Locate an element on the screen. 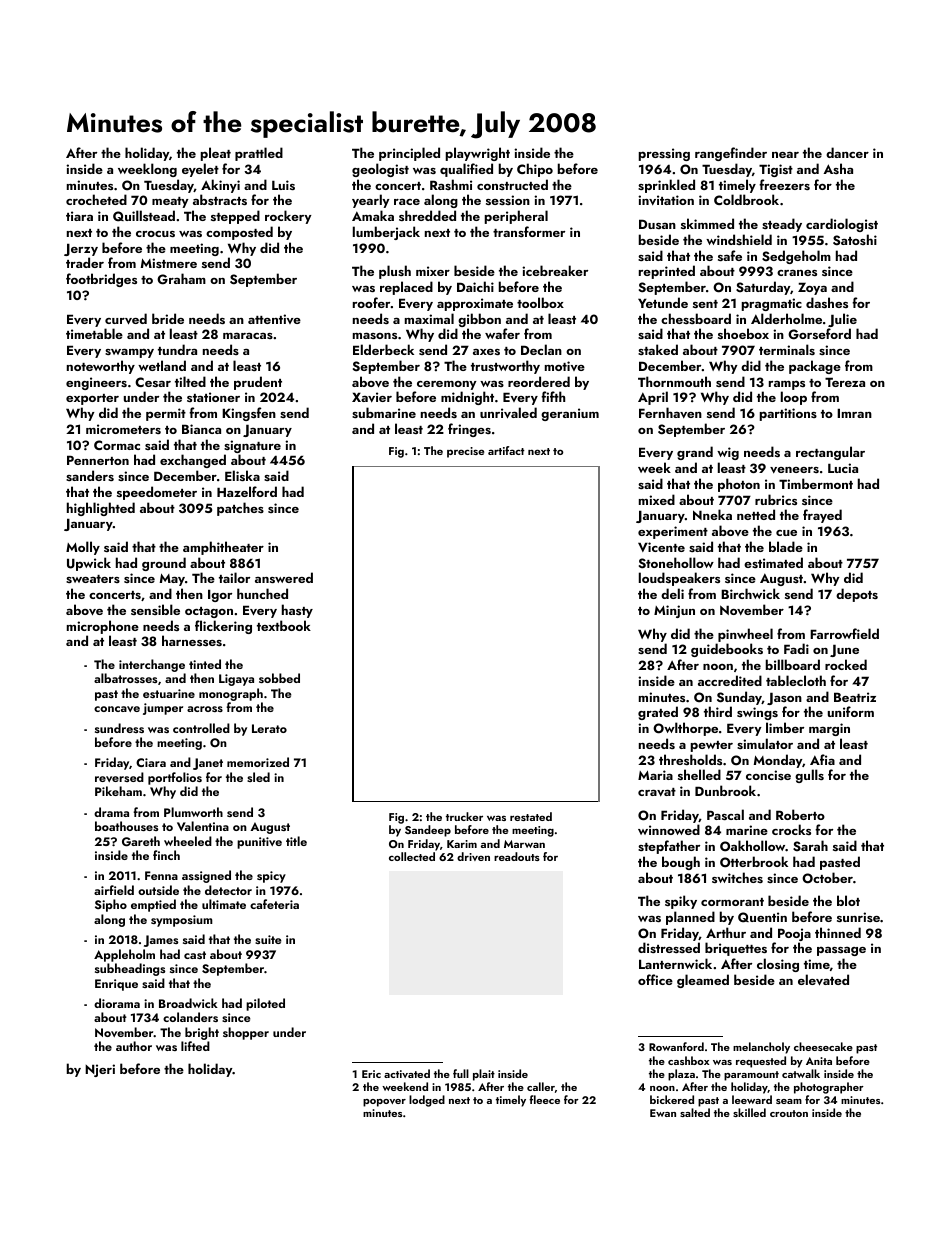  crocus is located at coordinates (155, 234).
